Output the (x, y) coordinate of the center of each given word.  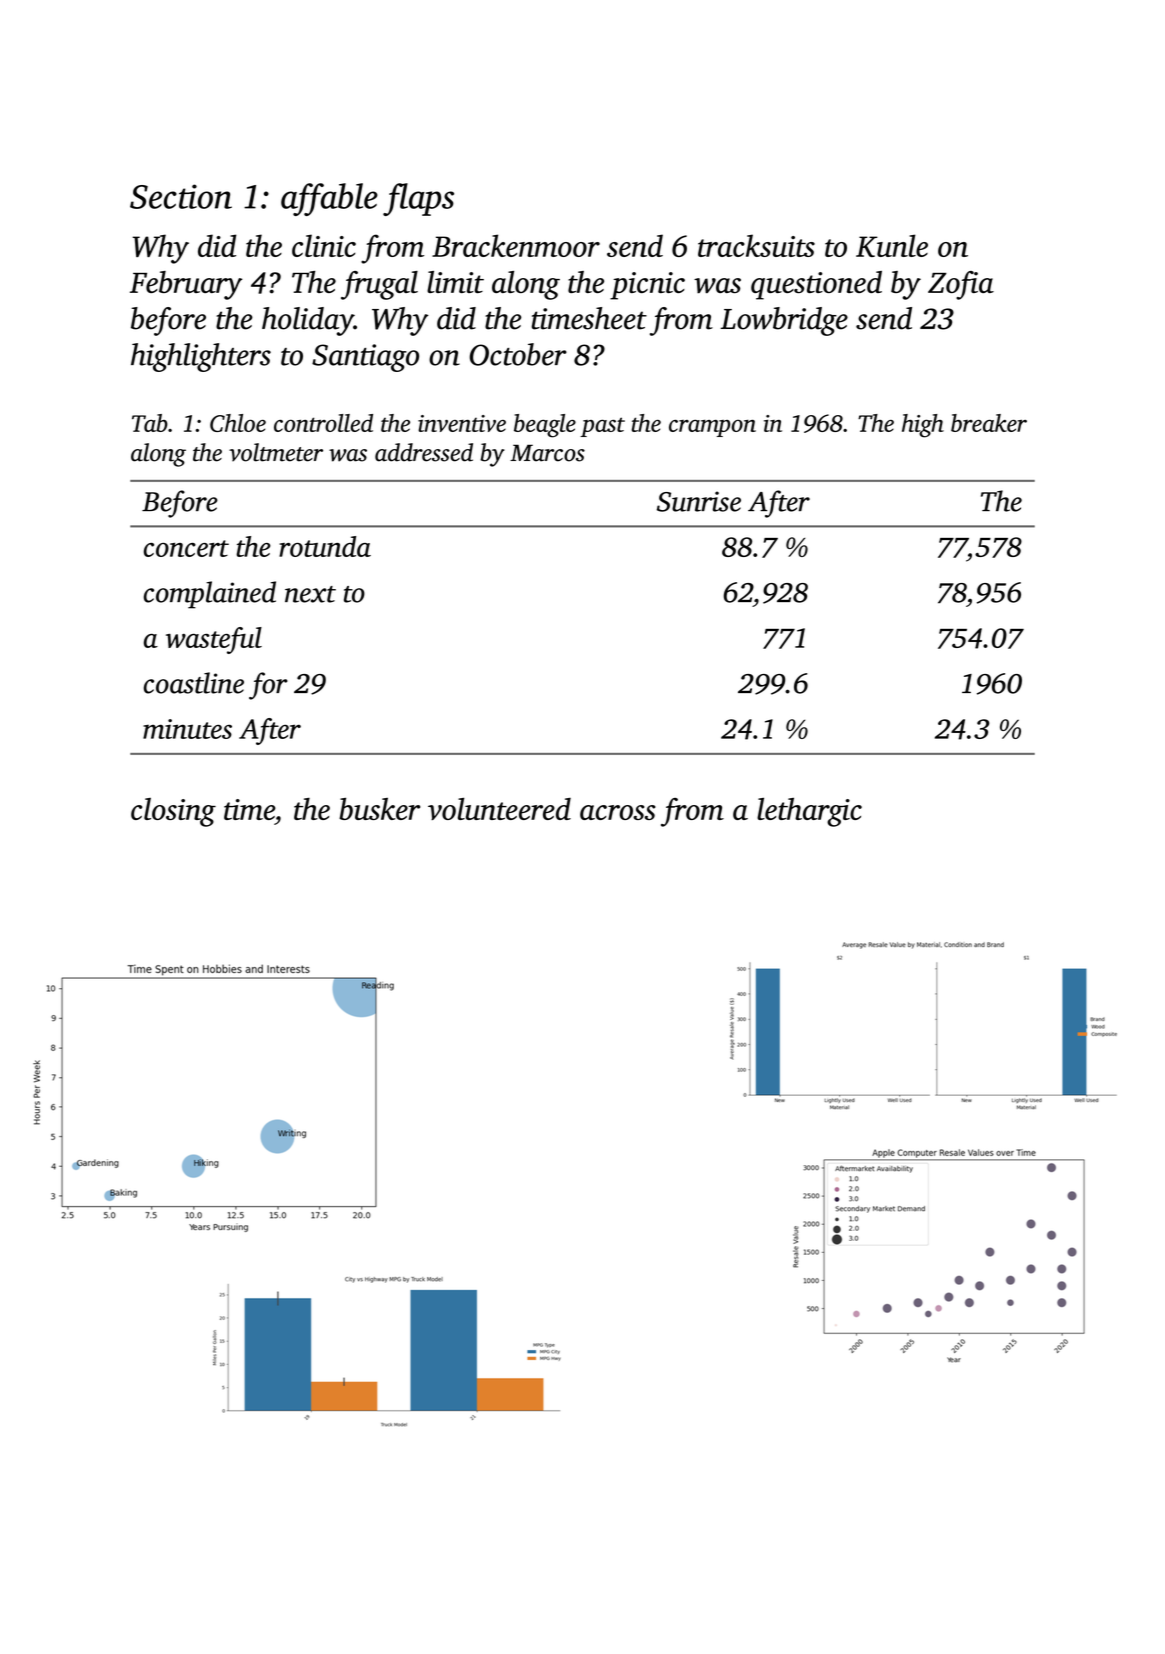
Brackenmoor (516, 245)
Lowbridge (784, 321)
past (602, 427)
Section (181, 196)
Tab (150, 423)
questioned (816, 285)
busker (379, 809)
